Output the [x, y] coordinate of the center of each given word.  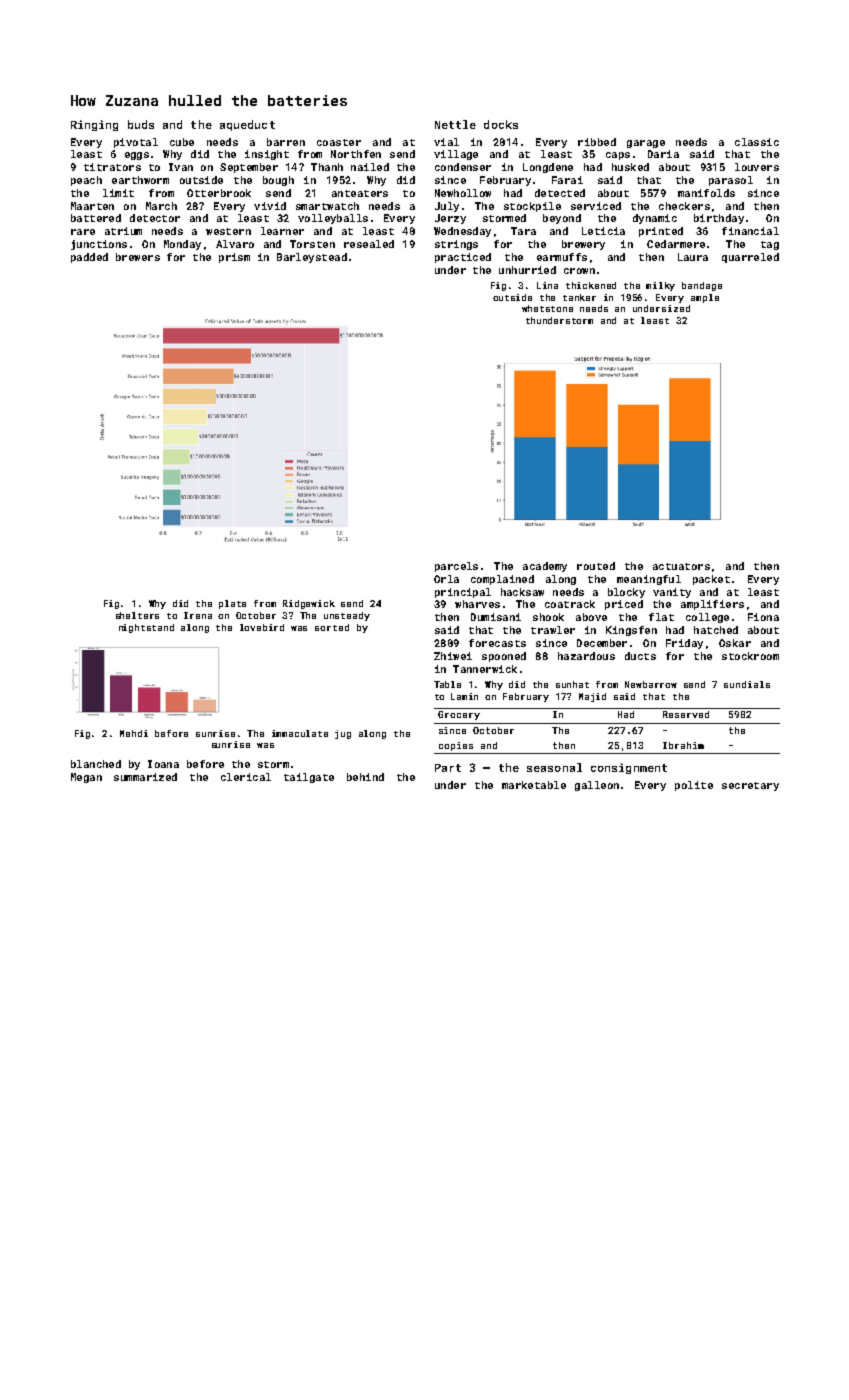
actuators [681, 566]
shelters [137, 615]
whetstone [547, 308]
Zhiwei [453, 656]
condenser [463, 167]
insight [267, 155]
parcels [456, 567]
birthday [719, 219]
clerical [246, 777]
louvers [757, 167]
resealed [369, 244]
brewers [138, 257]
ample [705, 298]
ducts [640, 656]
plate [232, 604]
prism [234, 258]
